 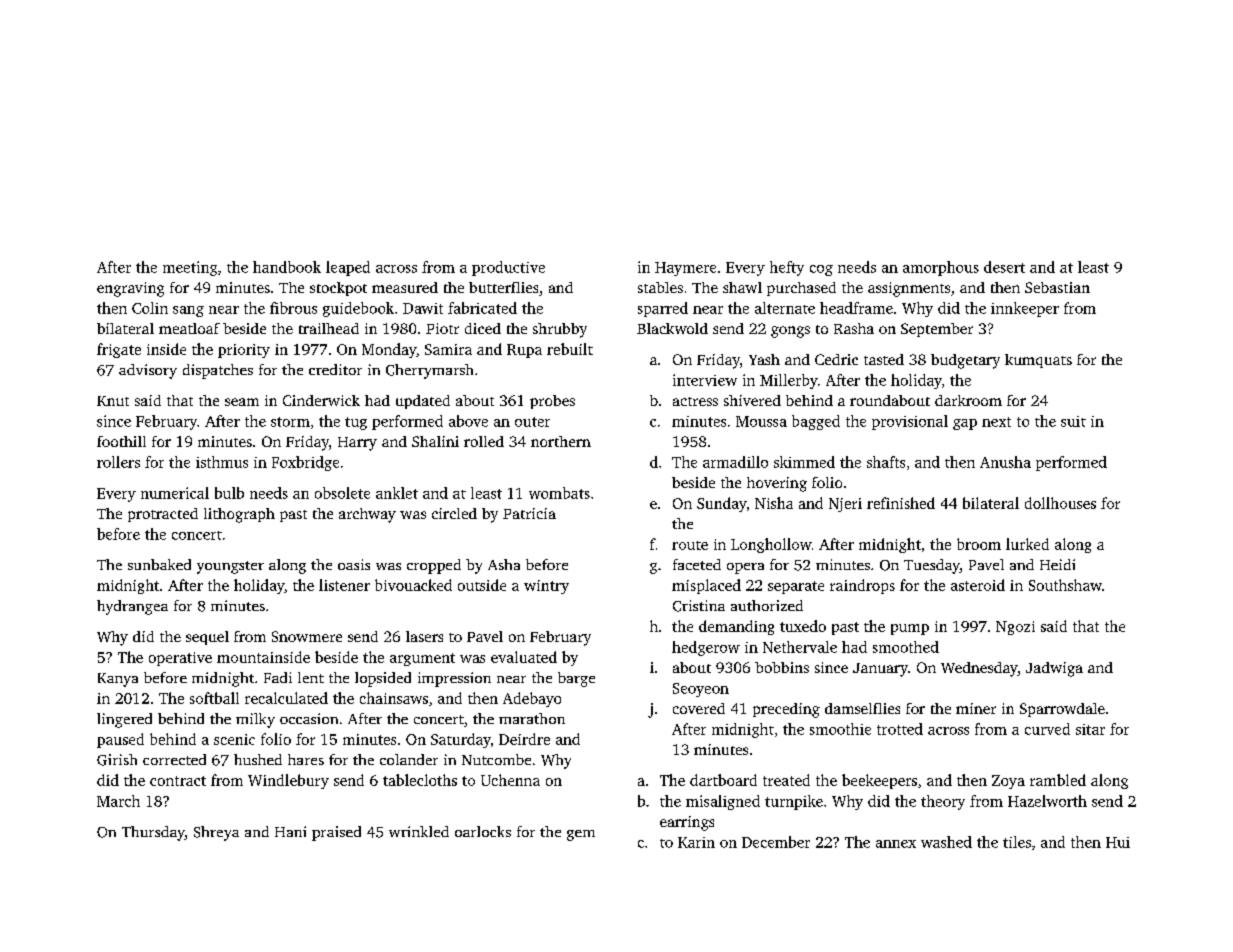 I want to click on pump, so click(x=910, y=629).
